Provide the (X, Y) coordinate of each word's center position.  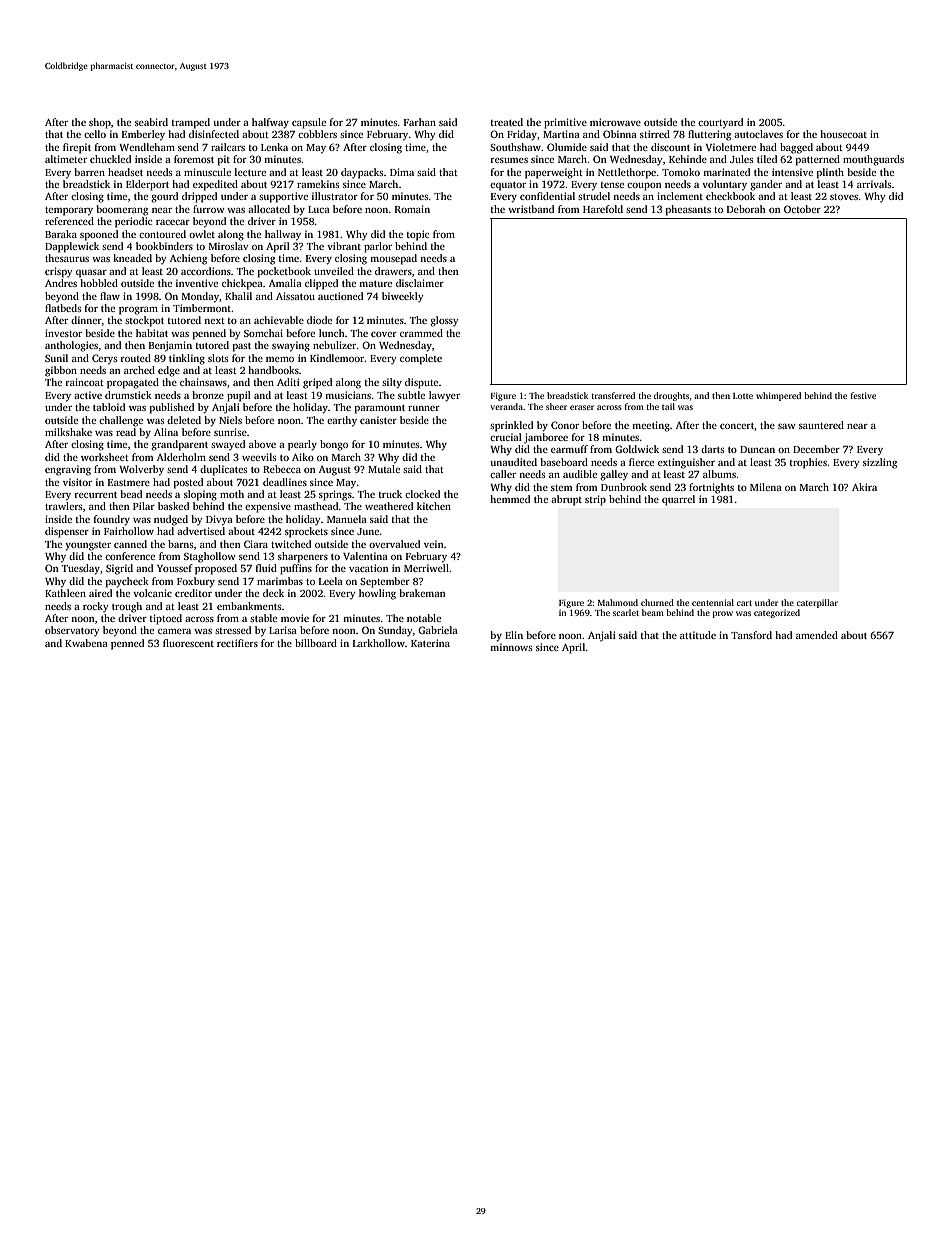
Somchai (263, 333)
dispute (421, 383)
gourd (164, 197)
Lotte (743, 396)
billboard (316, 643)
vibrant (344, 246)
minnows (511, 647)
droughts (671, 396)
